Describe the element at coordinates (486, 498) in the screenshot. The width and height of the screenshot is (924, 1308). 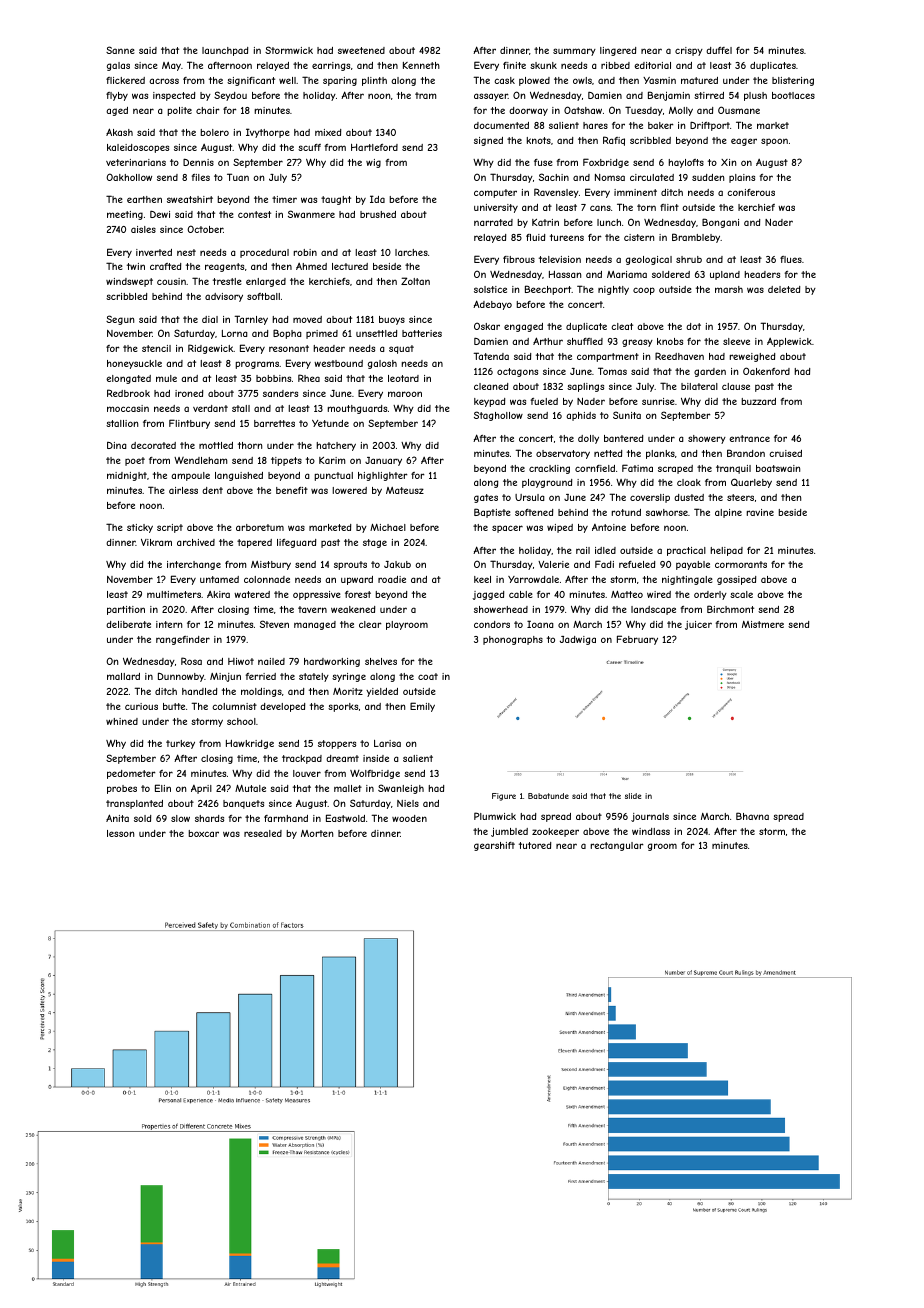
I see `gates` at that location.
